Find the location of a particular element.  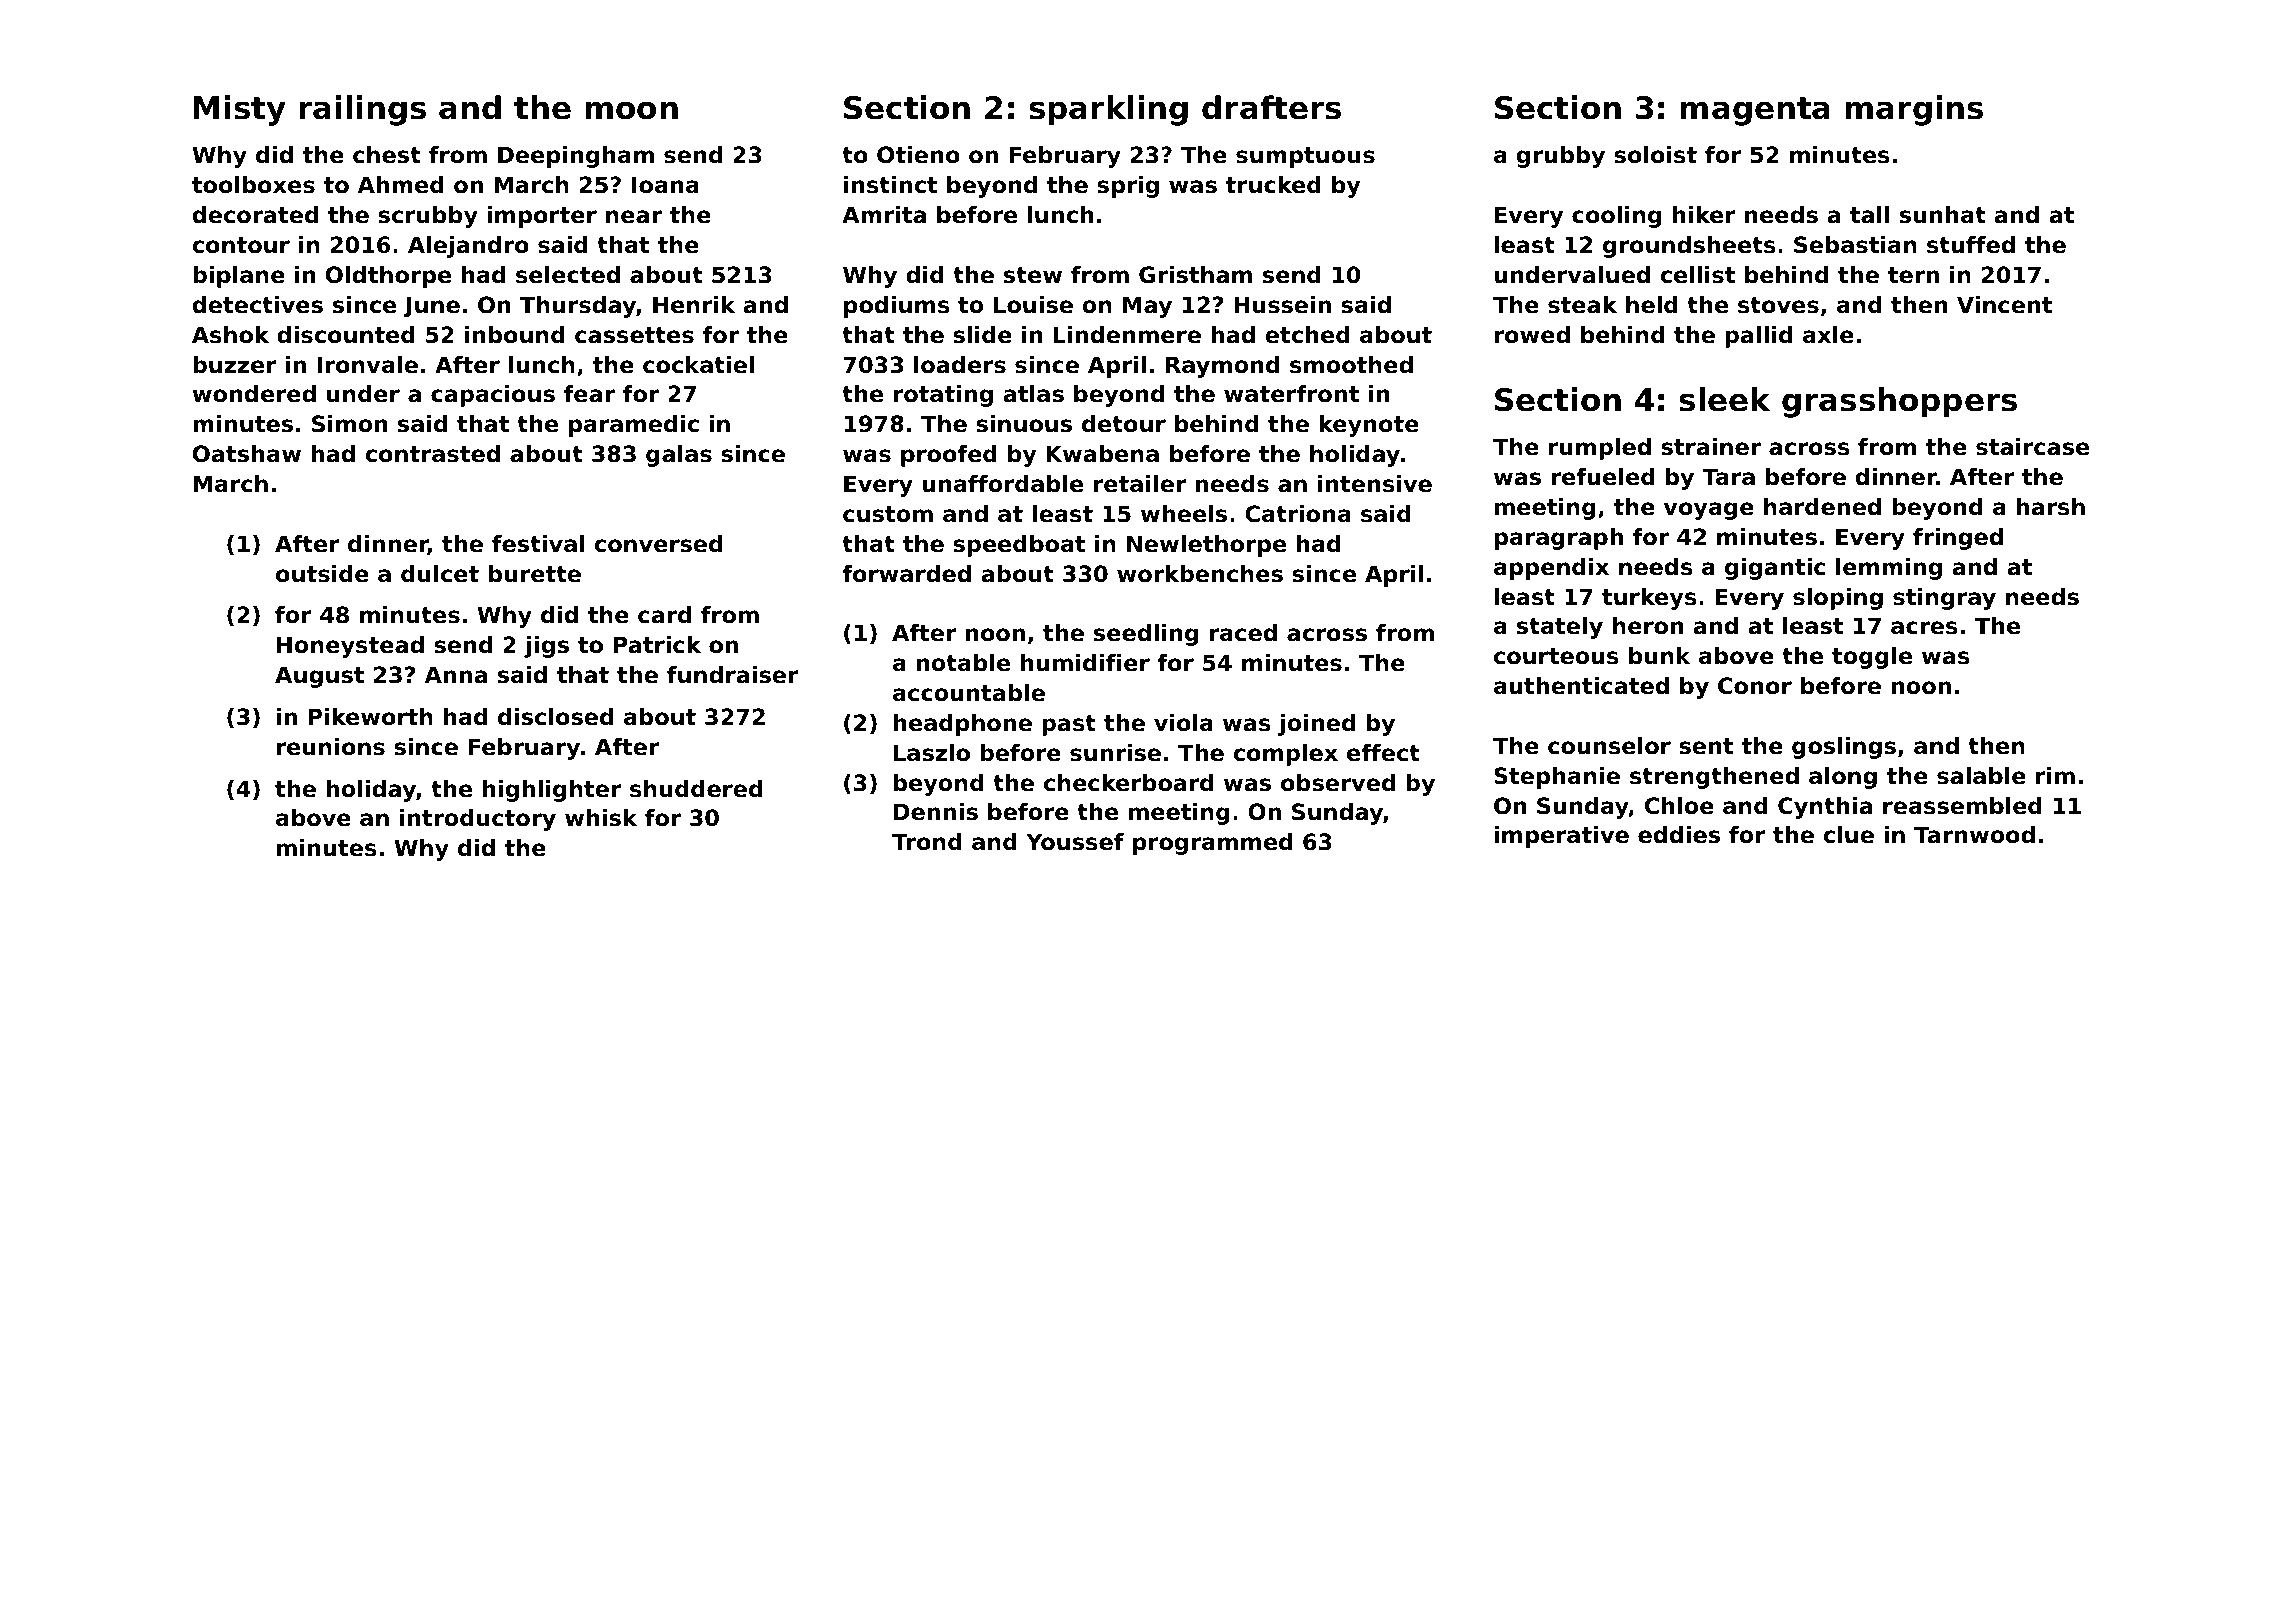

August is located at coordinates (319, 677).
